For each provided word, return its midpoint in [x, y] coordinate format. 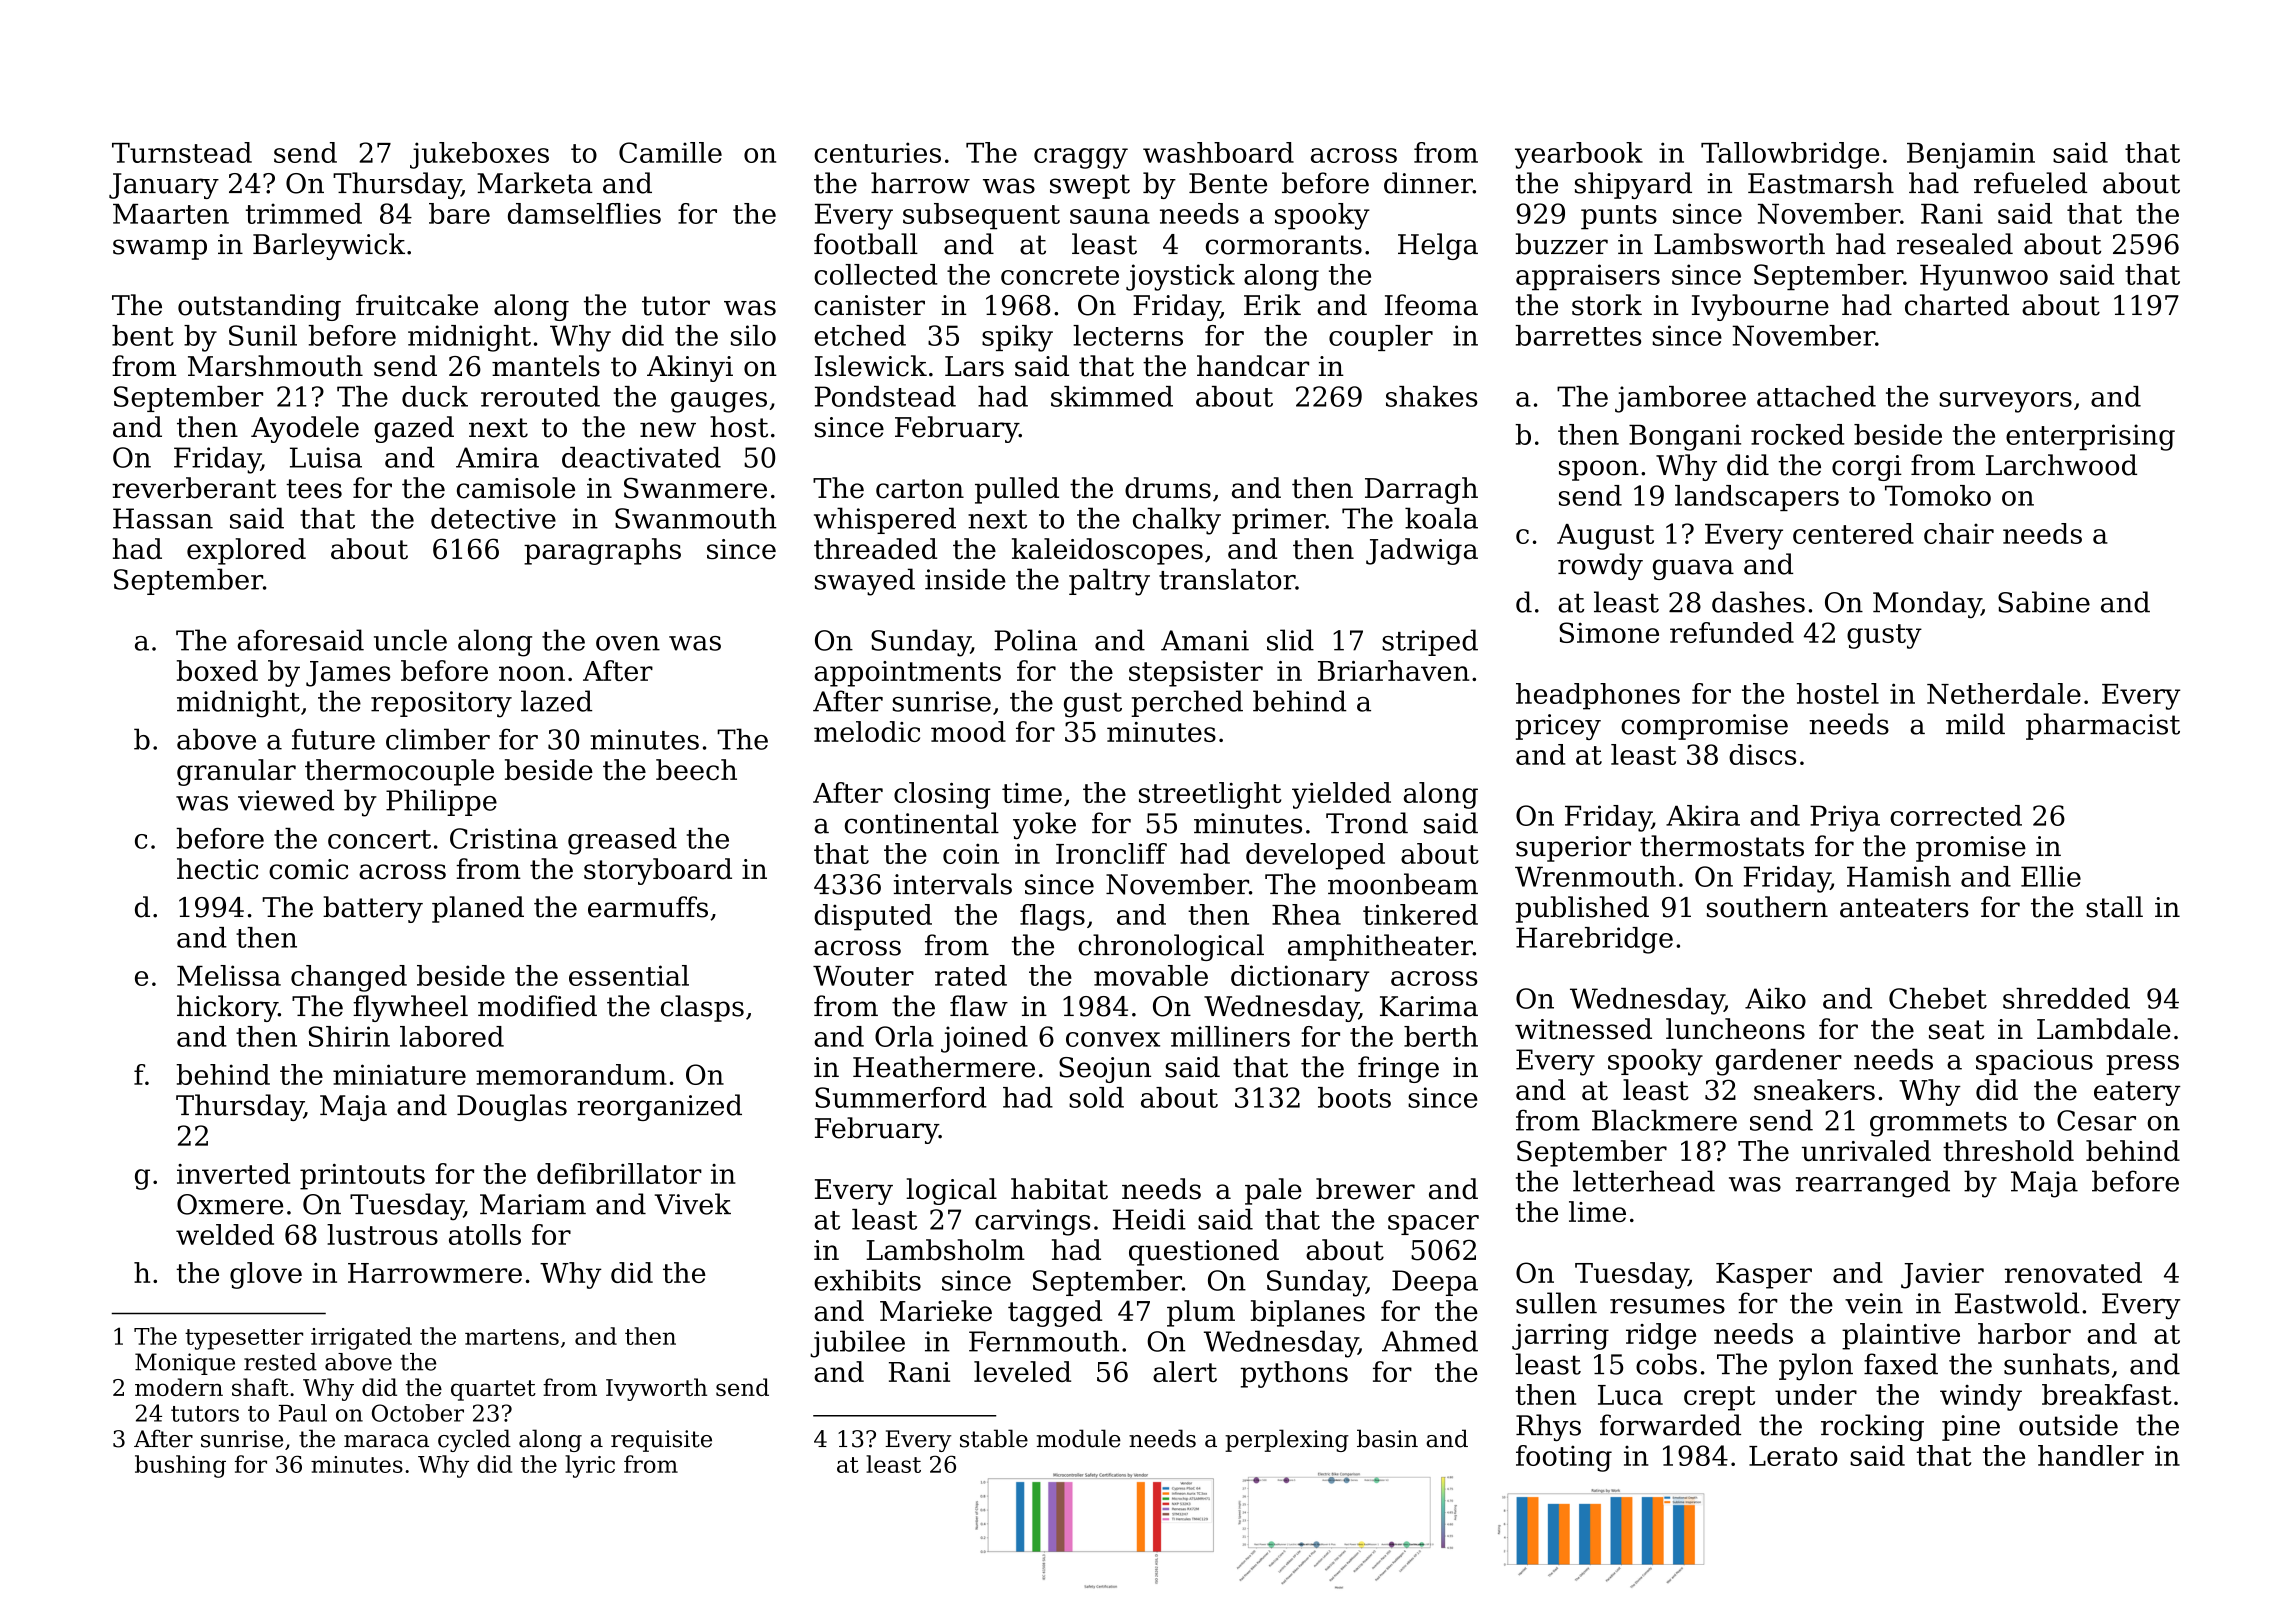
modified [537, 1006]
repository [441, 704]
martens [512, 1337]
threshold [2008, 1151]
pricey [1558, 727]
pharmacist [2103, 726]
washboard [1218, 152]
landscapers [1757, 498]
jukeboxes [479, 155]
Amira [497, 457]
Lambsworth [1739, 244]
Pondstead [885, 396]
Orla [904, 1036]
